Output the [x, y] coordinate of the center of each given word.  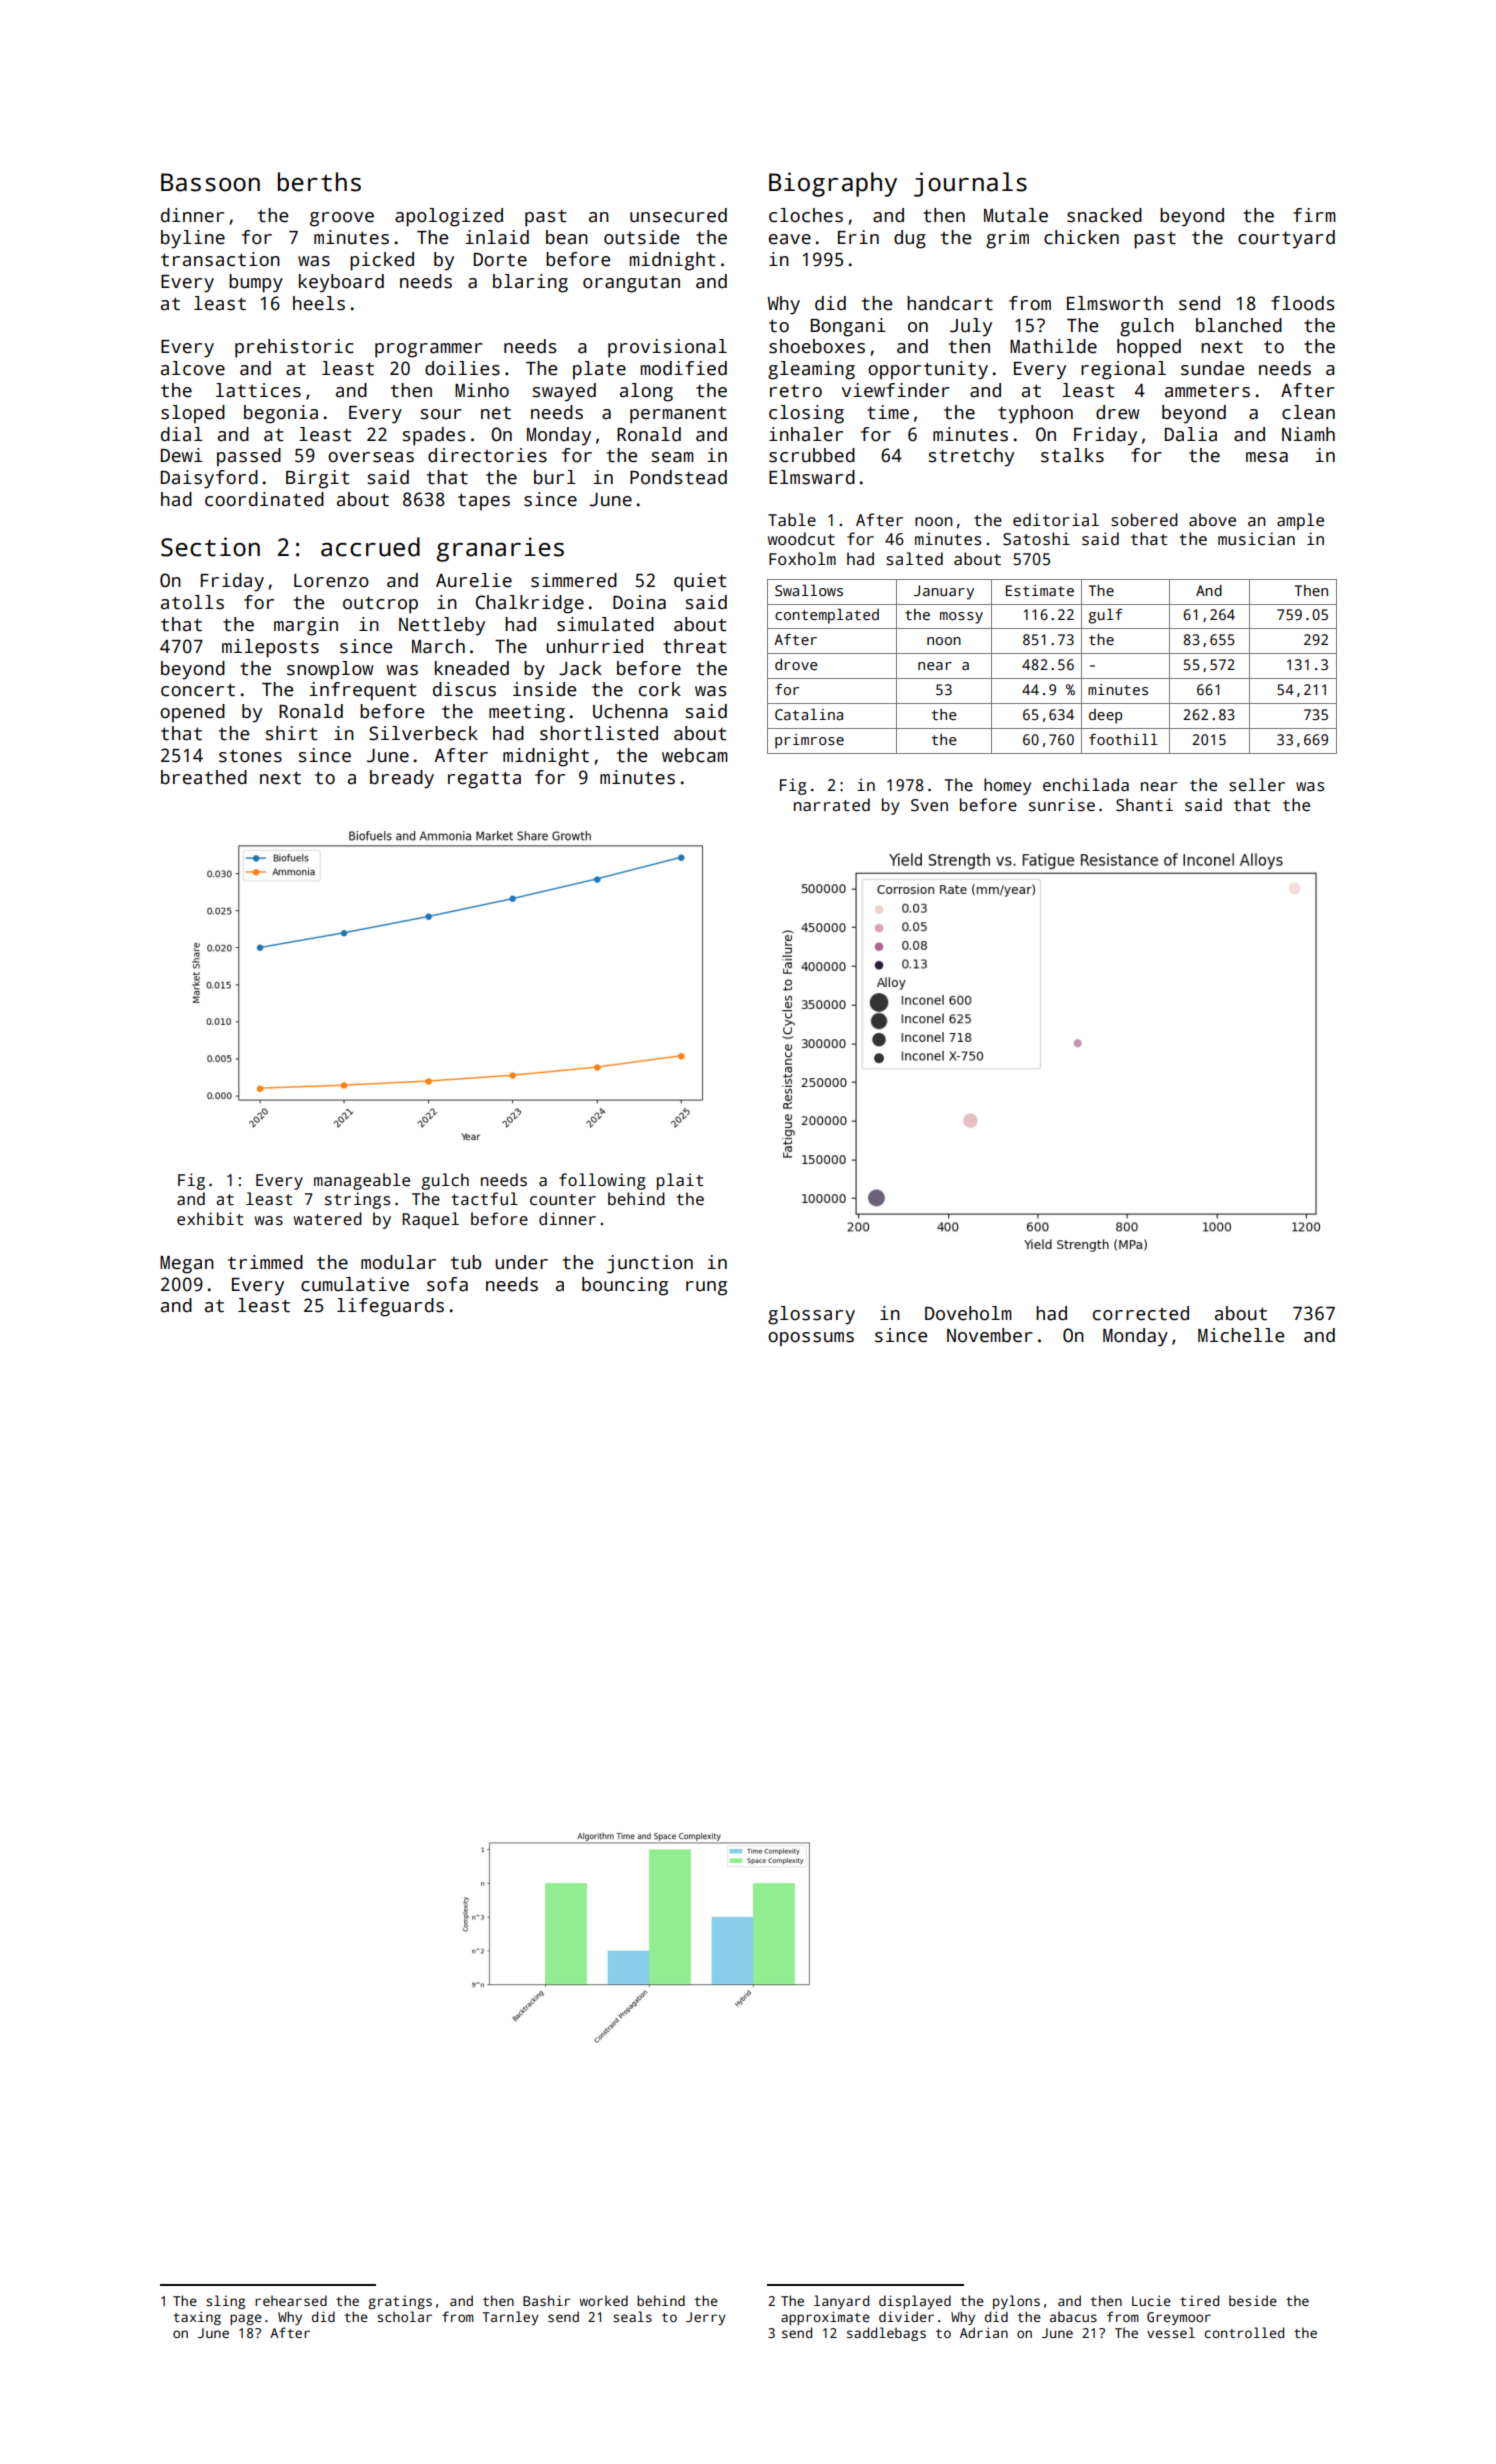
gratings [400, 2302]
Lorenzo [331, 581]
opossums [811, 1339]
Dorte [500, 260]
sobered [1144, 520]
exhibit [210, 1218]
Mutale [1016, 215]
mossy [961, 618]
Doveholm [968, 1313]
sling [225, 2302]
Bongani [848, 327]
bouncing [625, 1286]
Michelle [1241, 1335]
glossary [811, 1315]
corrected [1141, 1313]
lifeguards [390, 1307]
